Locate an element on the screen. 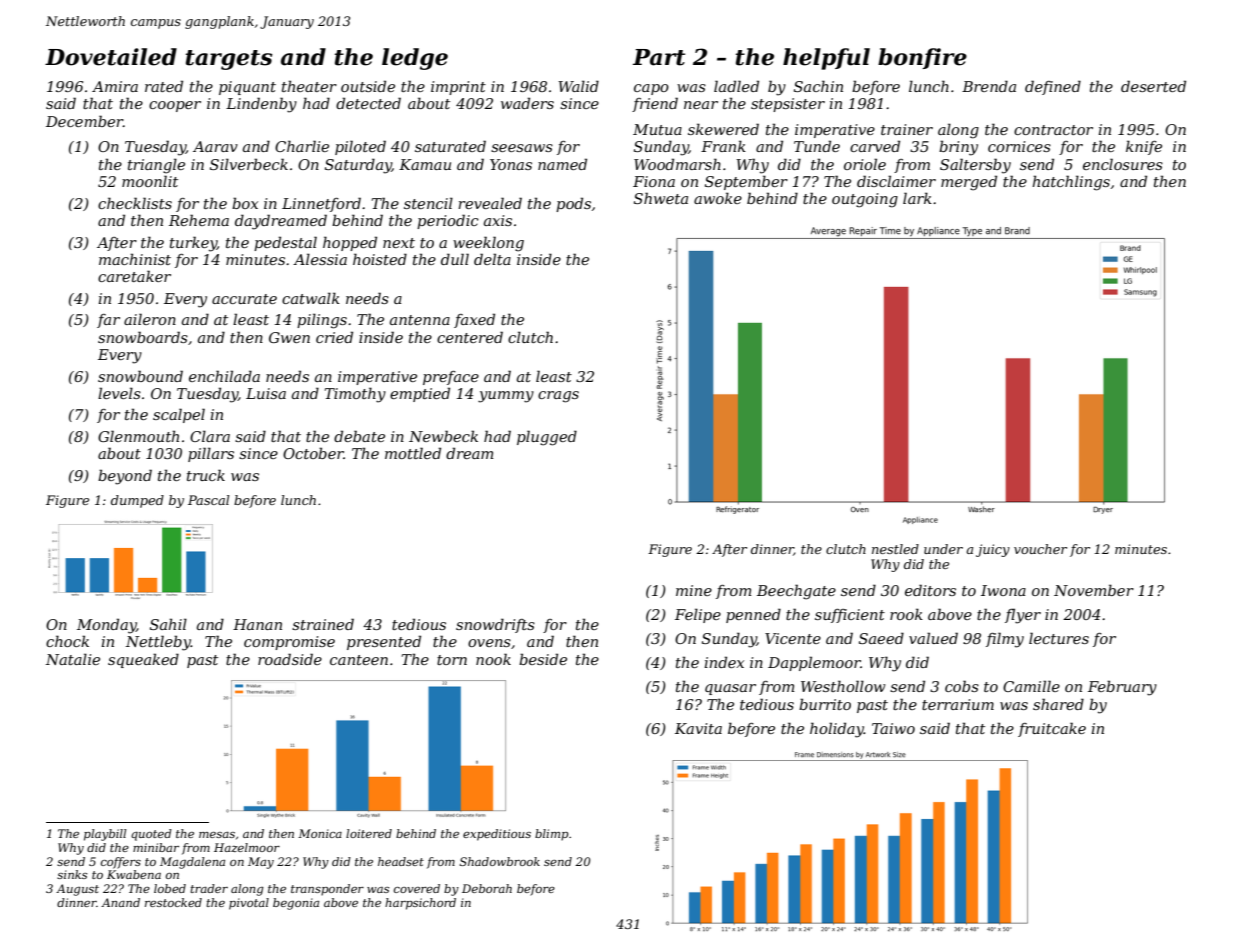 Image resolution: width=1233 pixels, height=952 pixels. voucher is located at coordinates (1040, 549).
